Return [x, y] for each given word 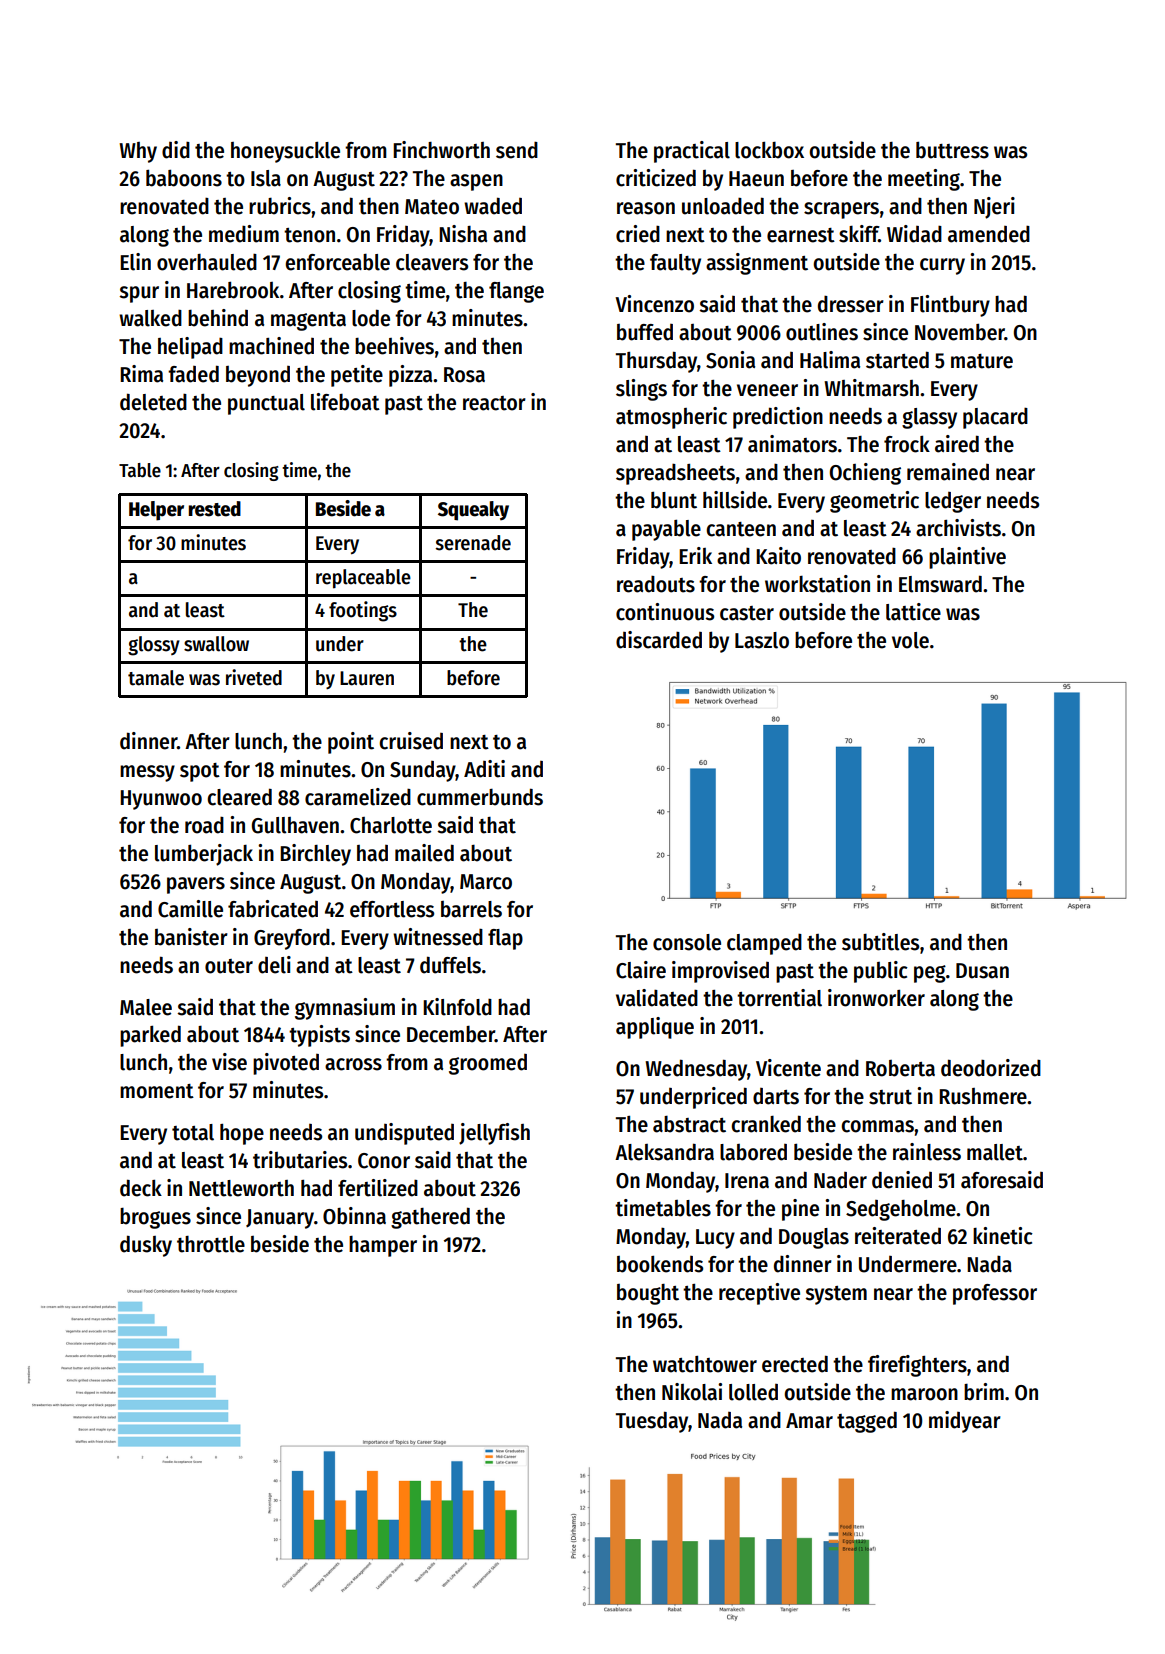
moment [157, 1091]
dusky [146, 1246]
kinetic [1003, 1236]
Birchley [315, 855]
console [687, 942]
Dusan [982, 971]
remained [948, 472]
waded [493, 206]
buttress [952, 150]
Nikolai [692, 1392]
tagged [867, 1422]
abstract [689, 1124]
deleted [153, 402]
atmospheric [671, 418]
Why [138, 152]
